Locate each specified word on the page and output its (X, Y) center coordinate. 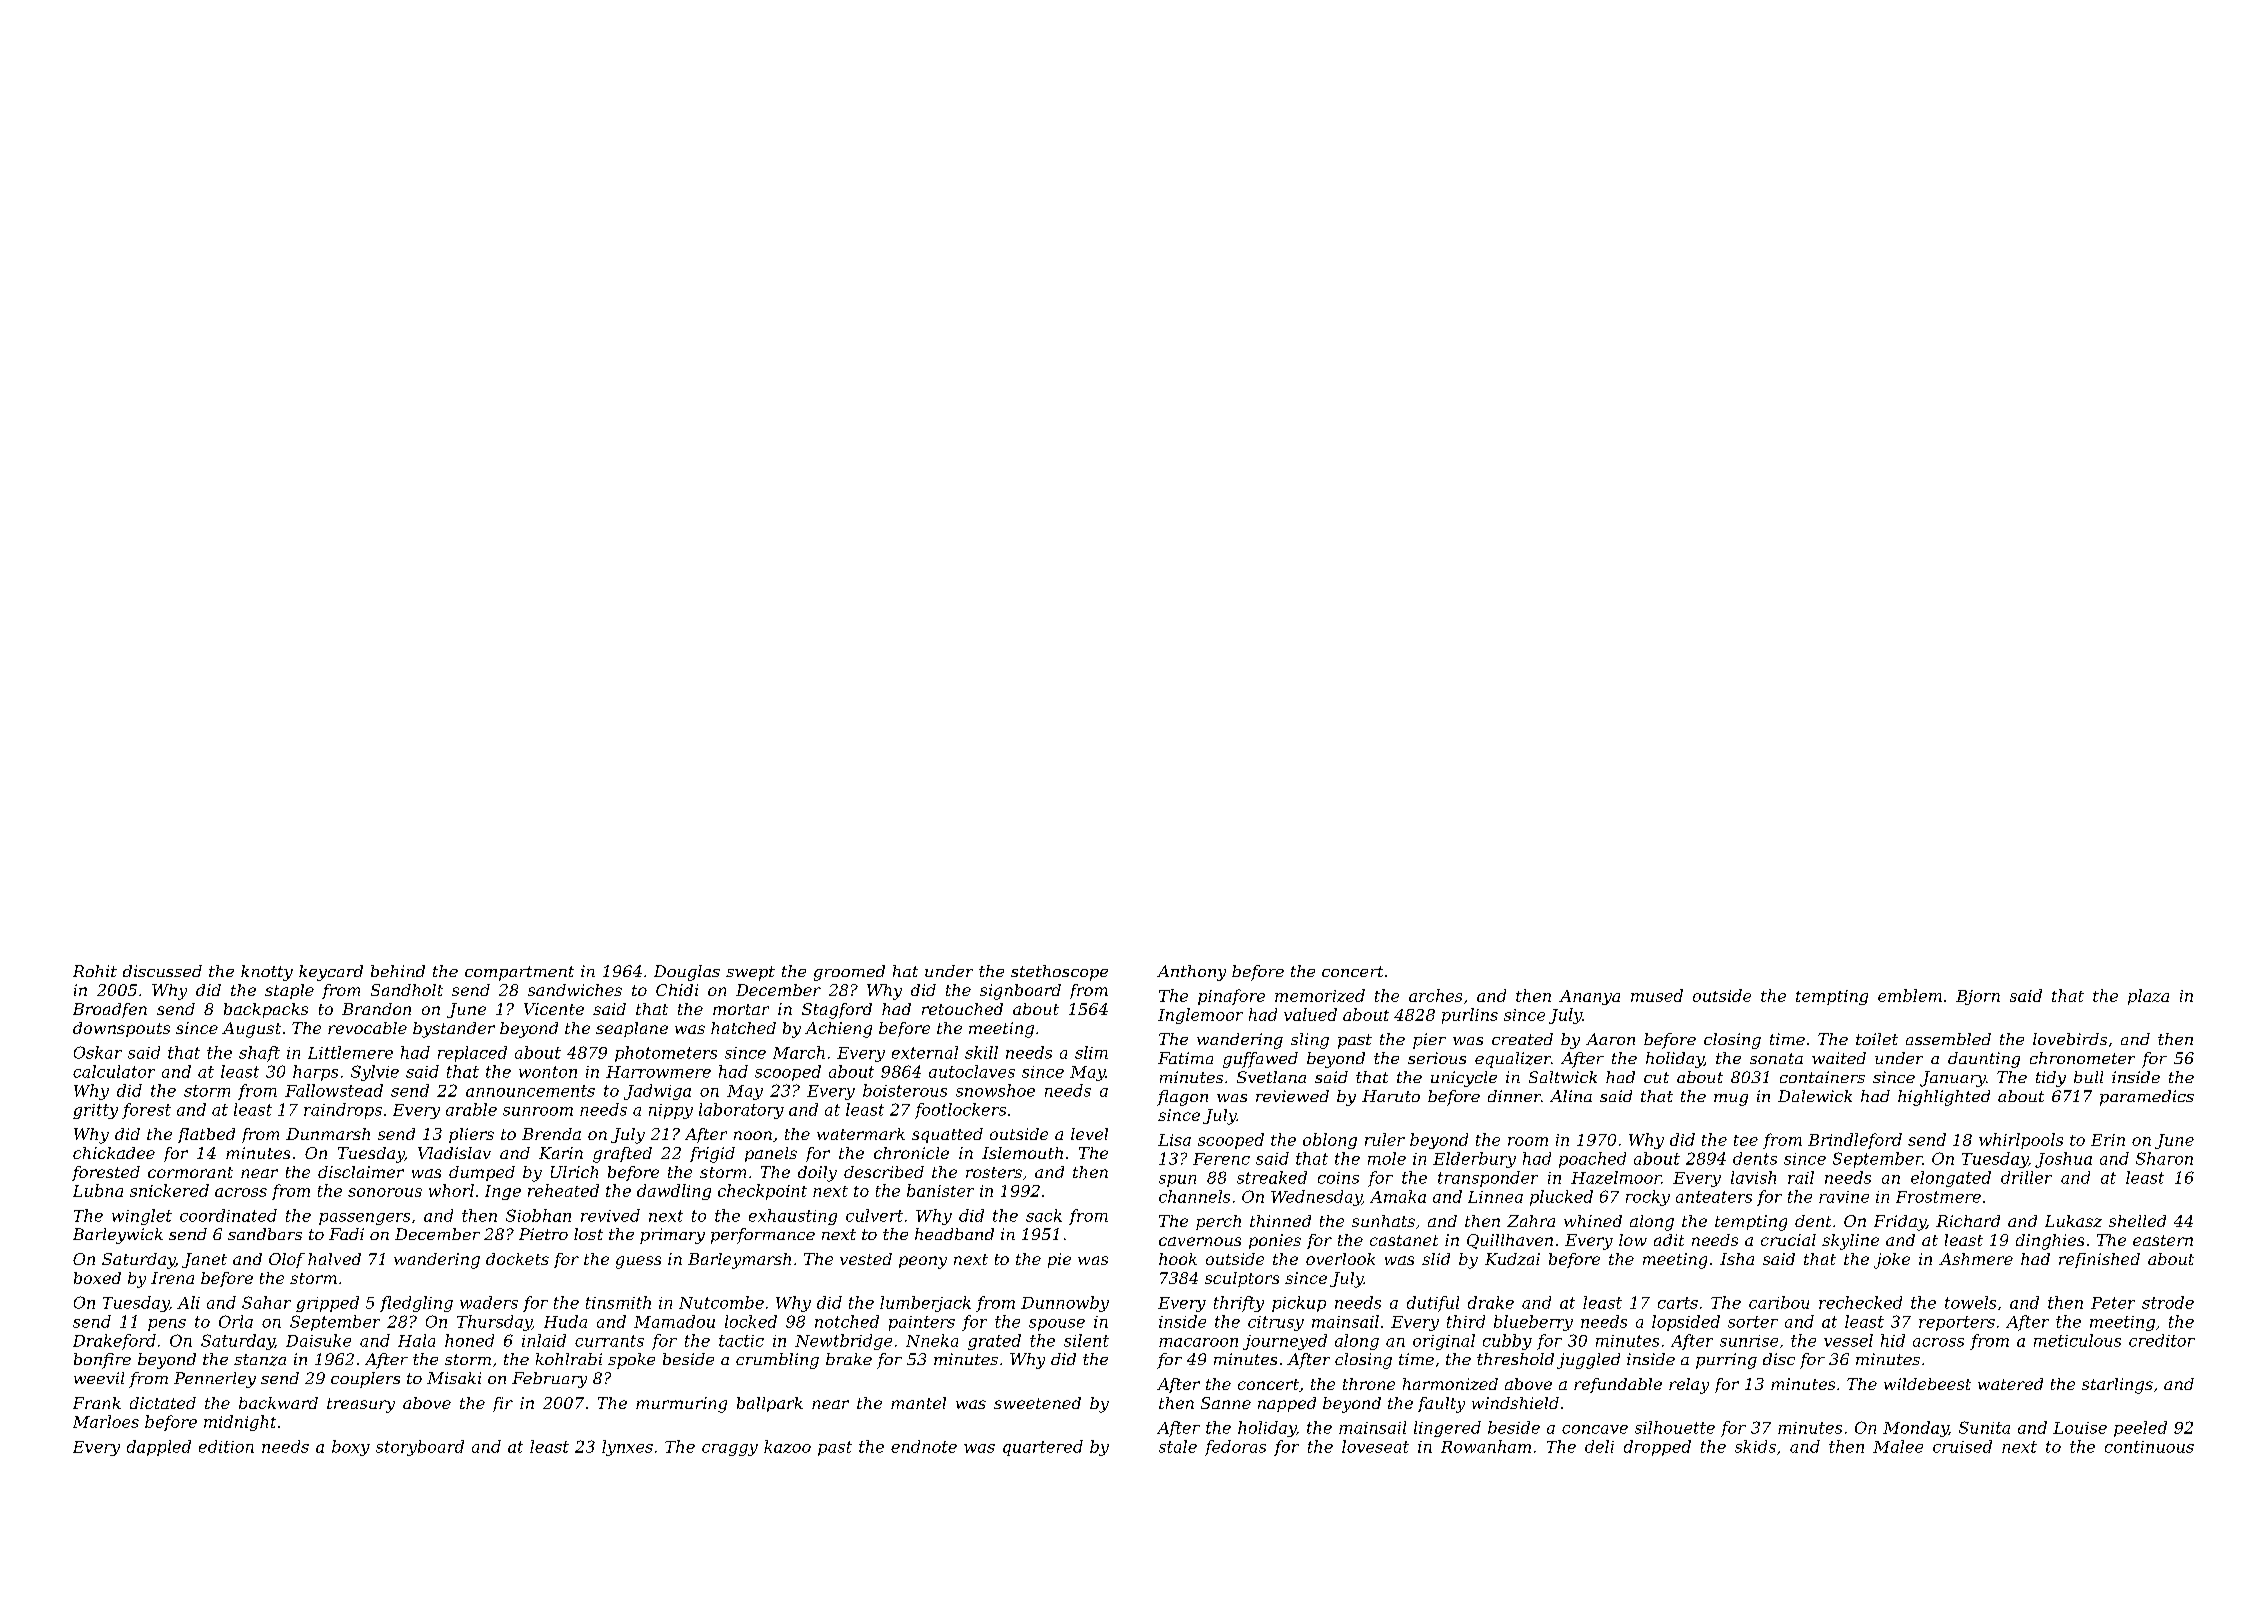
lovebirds (2070, 1039)
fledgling (416, 1304)
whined (1593, 1221)
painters (922, 1323)
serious (1437, 1058)
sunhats (1383, 1221)
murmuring (681, 1405)
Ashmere (1976, 1259)
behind (398, 971)
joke (1892, 1261)
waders (489, 1302)
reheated (563, 1190)
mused (1657, 995)
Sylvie (375, 1073)
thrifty (1239, 1304)
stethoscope (1059, 973)
